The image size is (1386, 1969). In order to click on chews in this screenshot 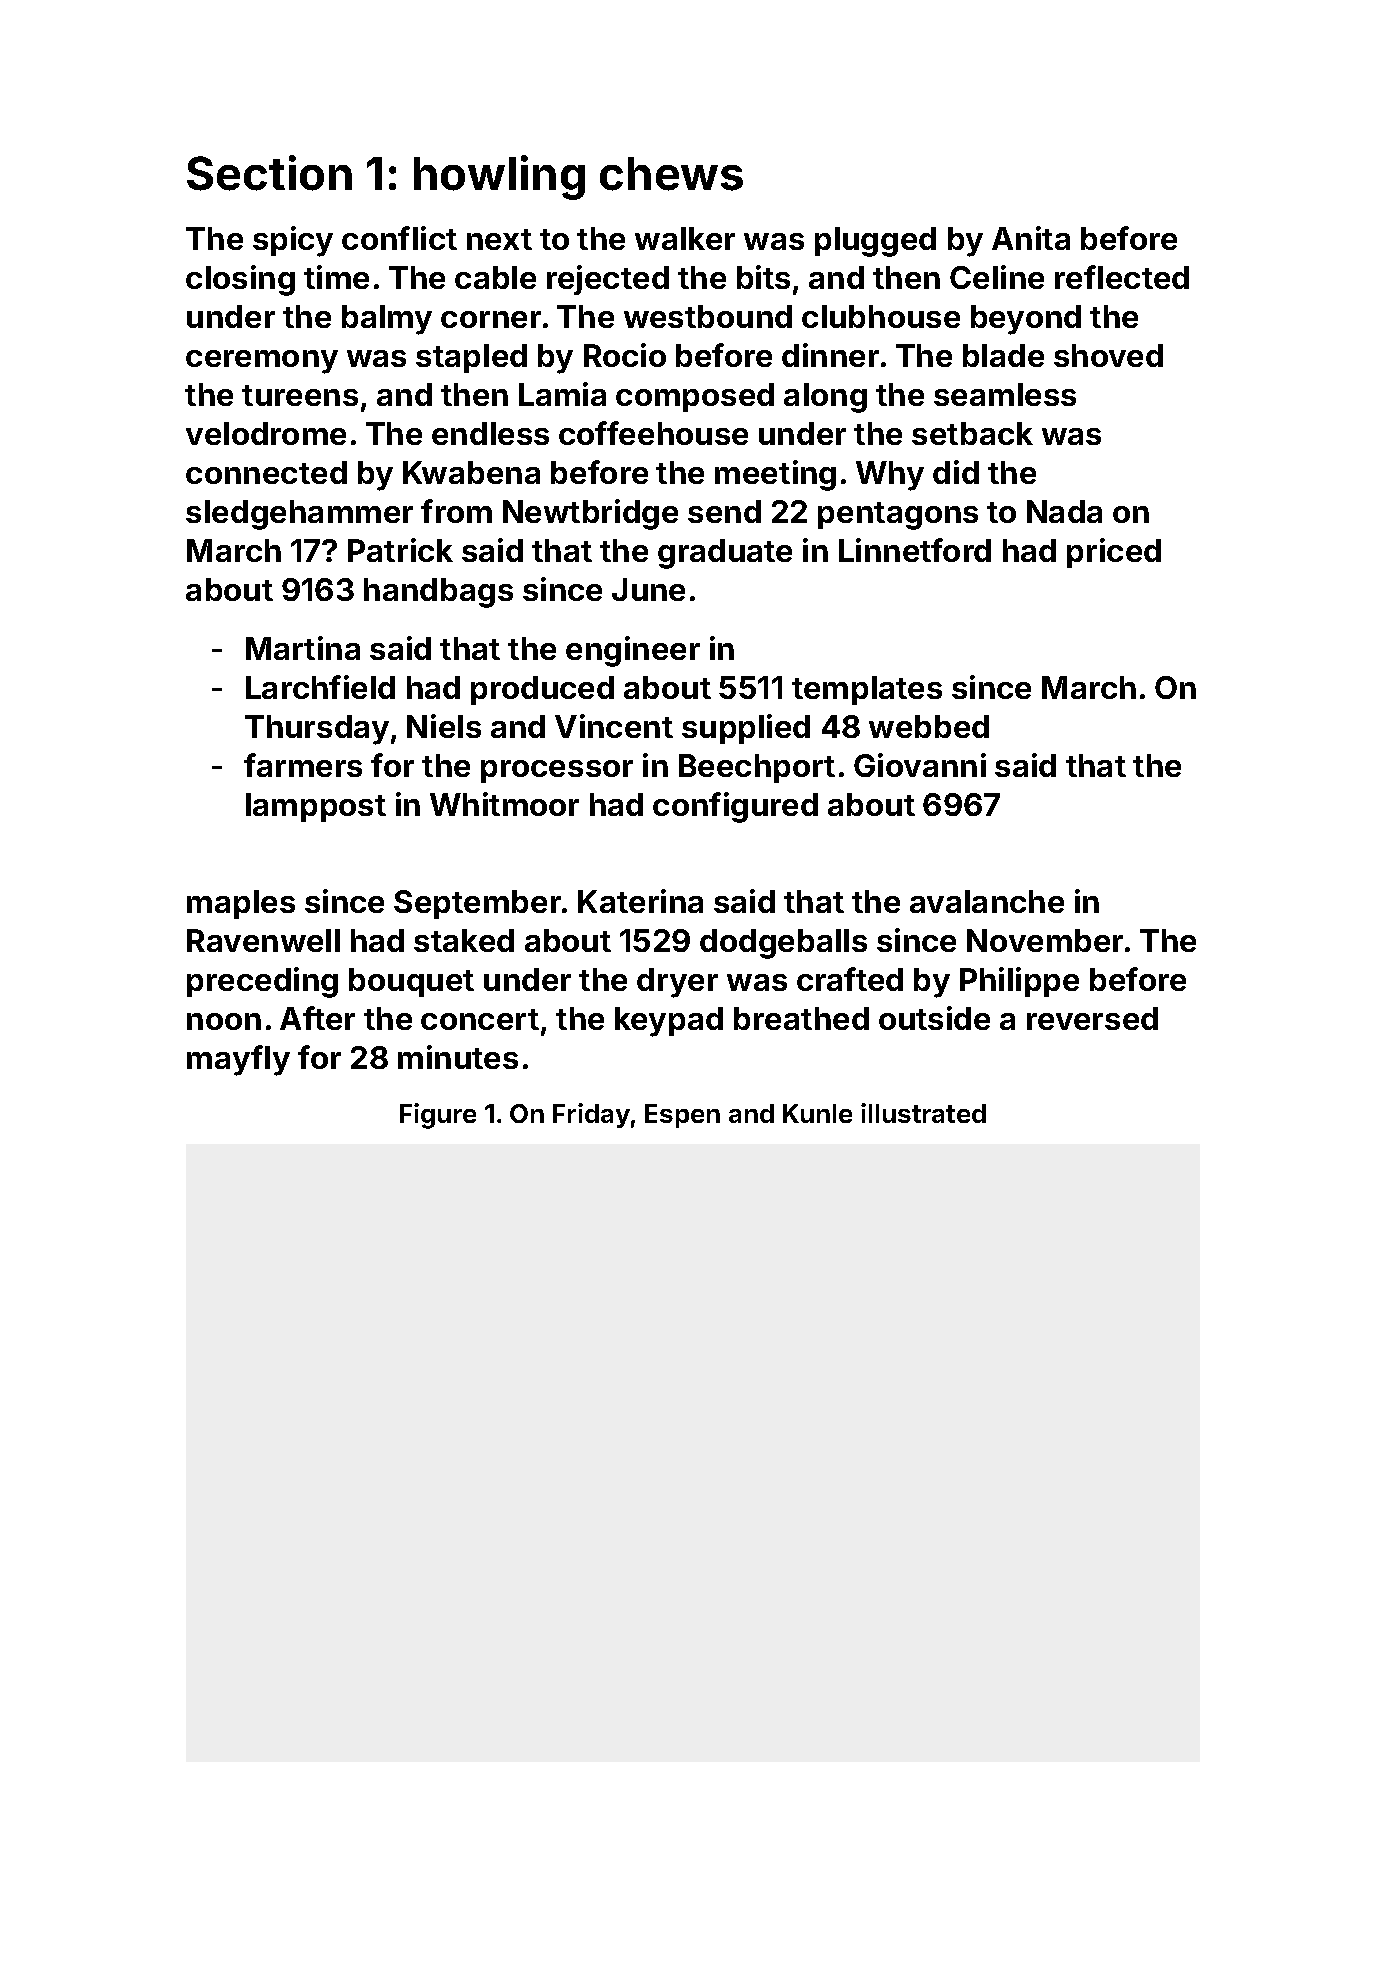, I will do `click(671, 174)`.
